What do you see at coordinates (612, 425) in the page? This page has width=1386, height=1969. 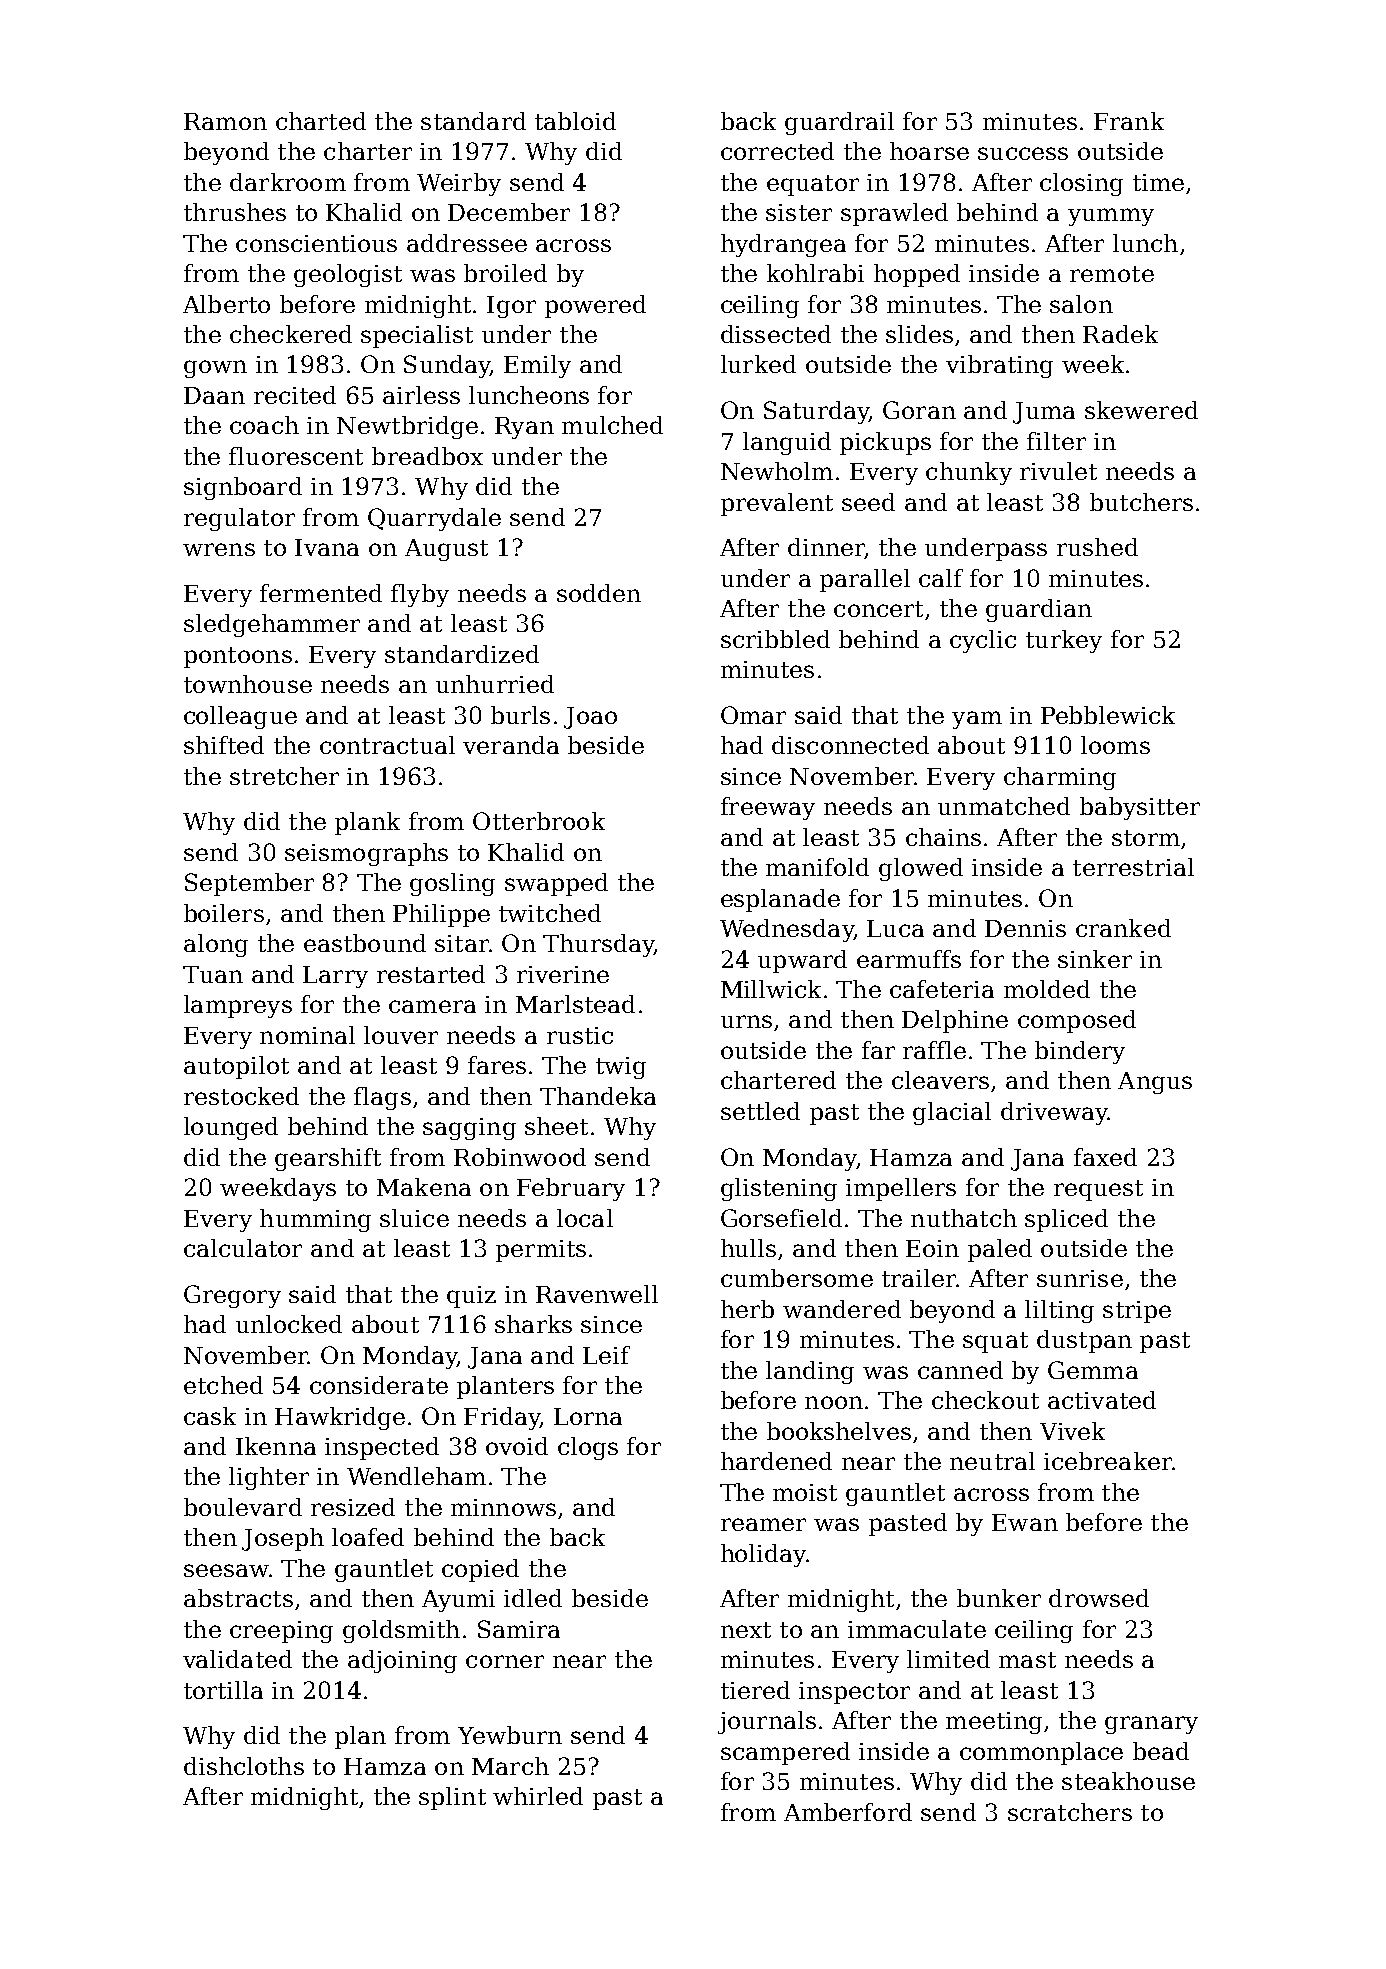 I see `mulched` at bounding box center [612, 425].
